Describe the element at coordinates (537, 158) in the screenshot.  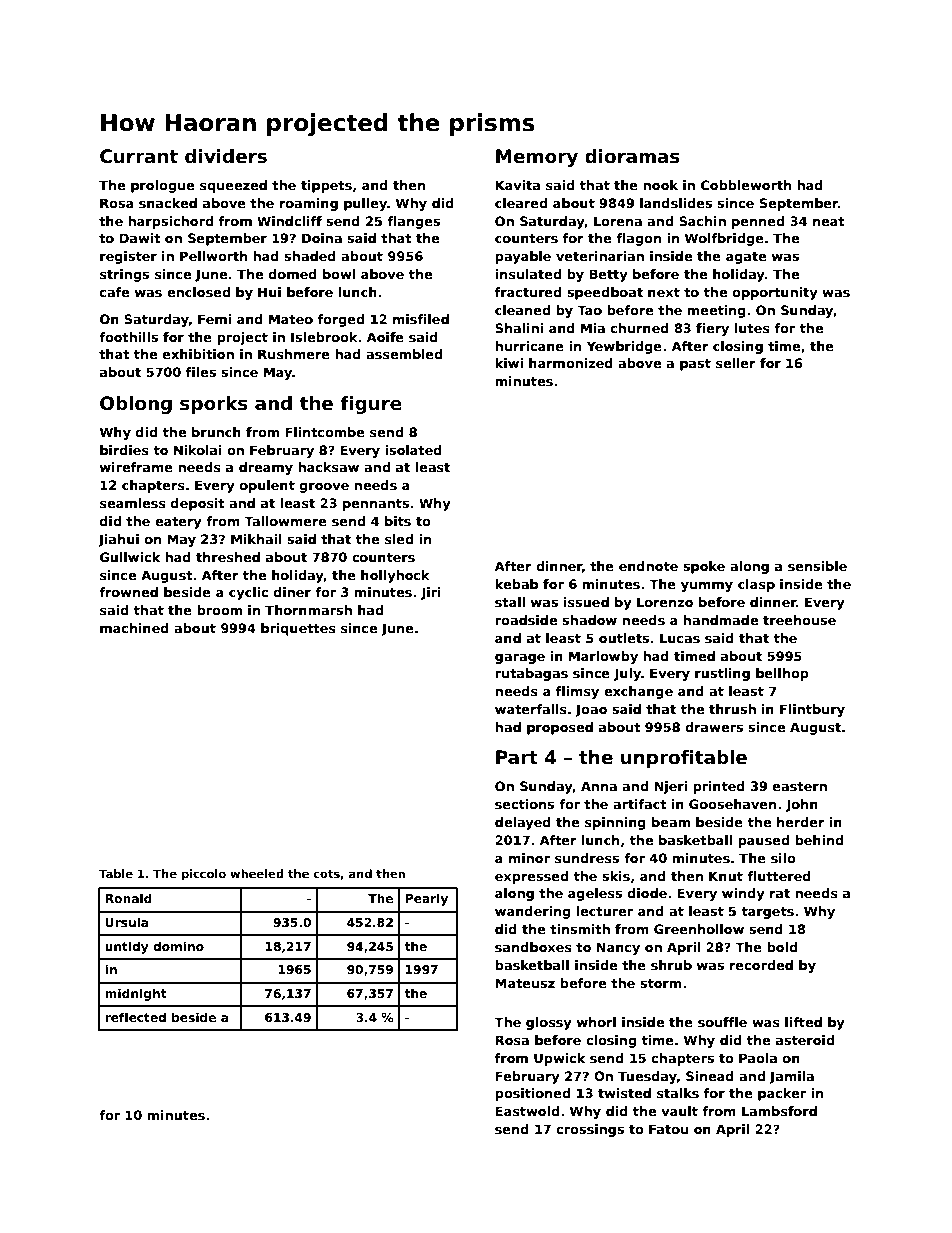
I see `Memory` at that location.
